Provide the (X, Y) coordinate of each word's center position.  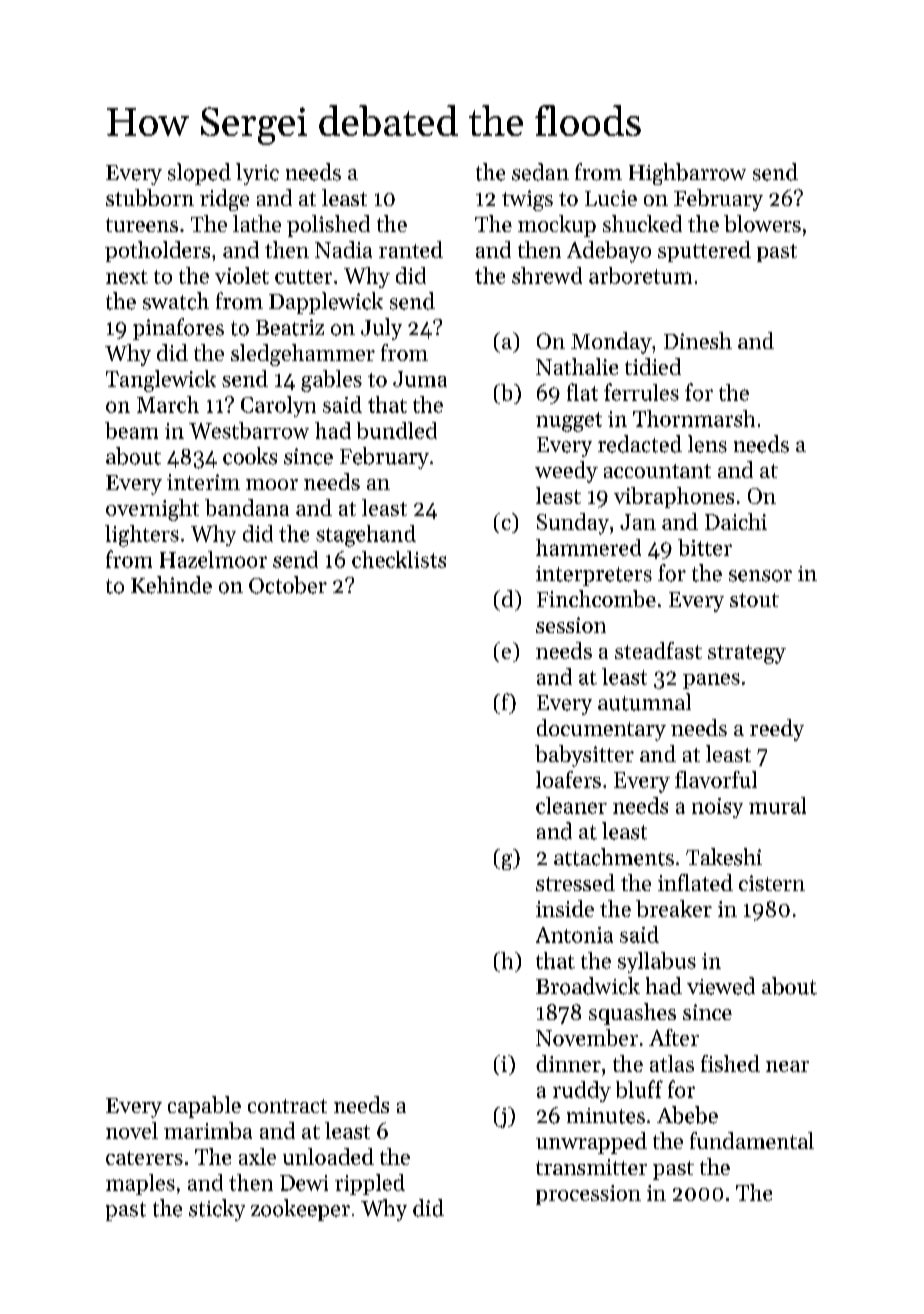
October (288, 585)
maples (140, 1184)
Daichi (736, 521)
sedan (540, 172)
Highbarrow (687, 174)
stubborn (150, 197)
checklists (399, 559)
